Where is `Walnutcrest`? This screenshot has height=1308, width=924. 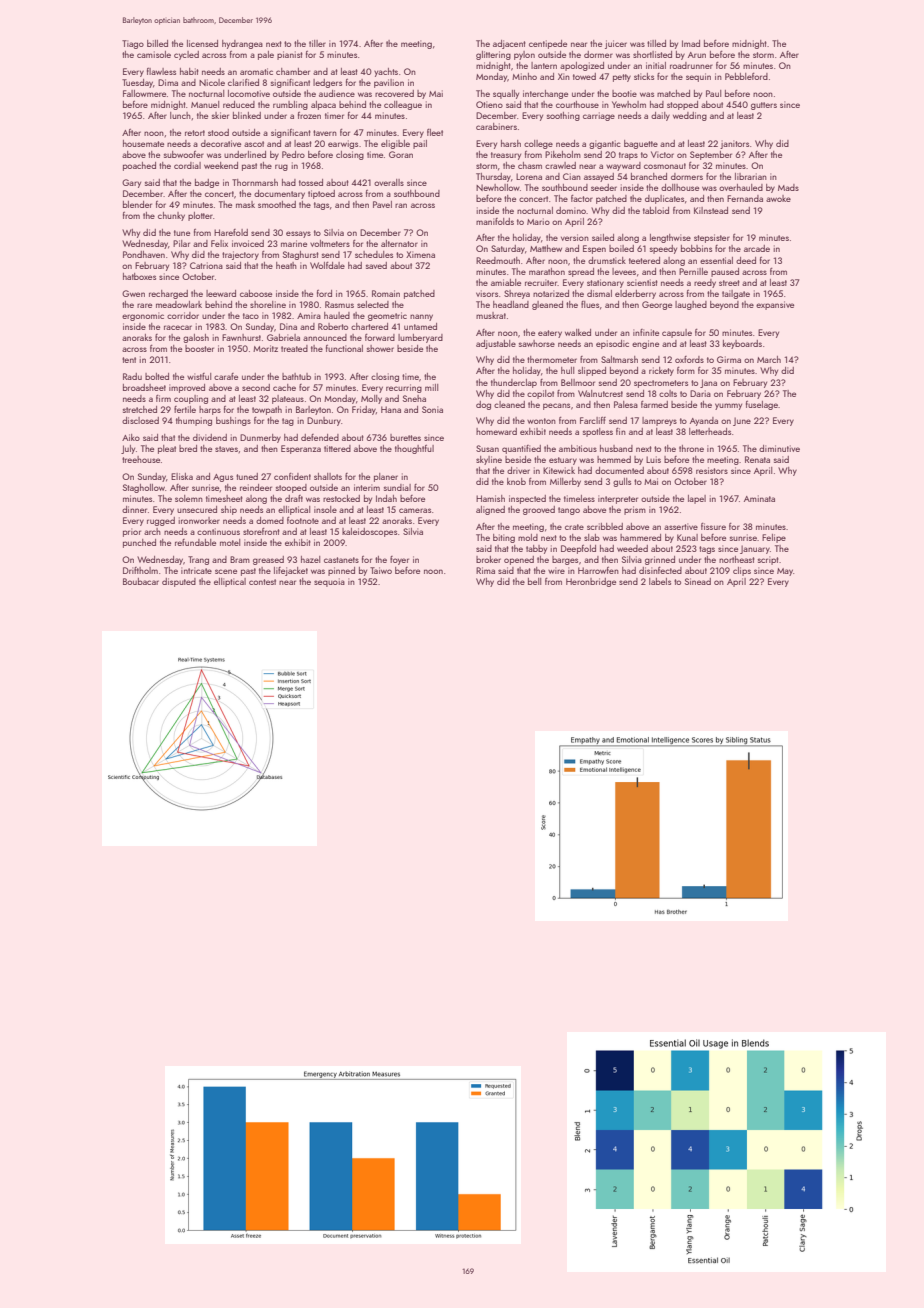
Walnutcrest is located at coordinates (600, 393).
